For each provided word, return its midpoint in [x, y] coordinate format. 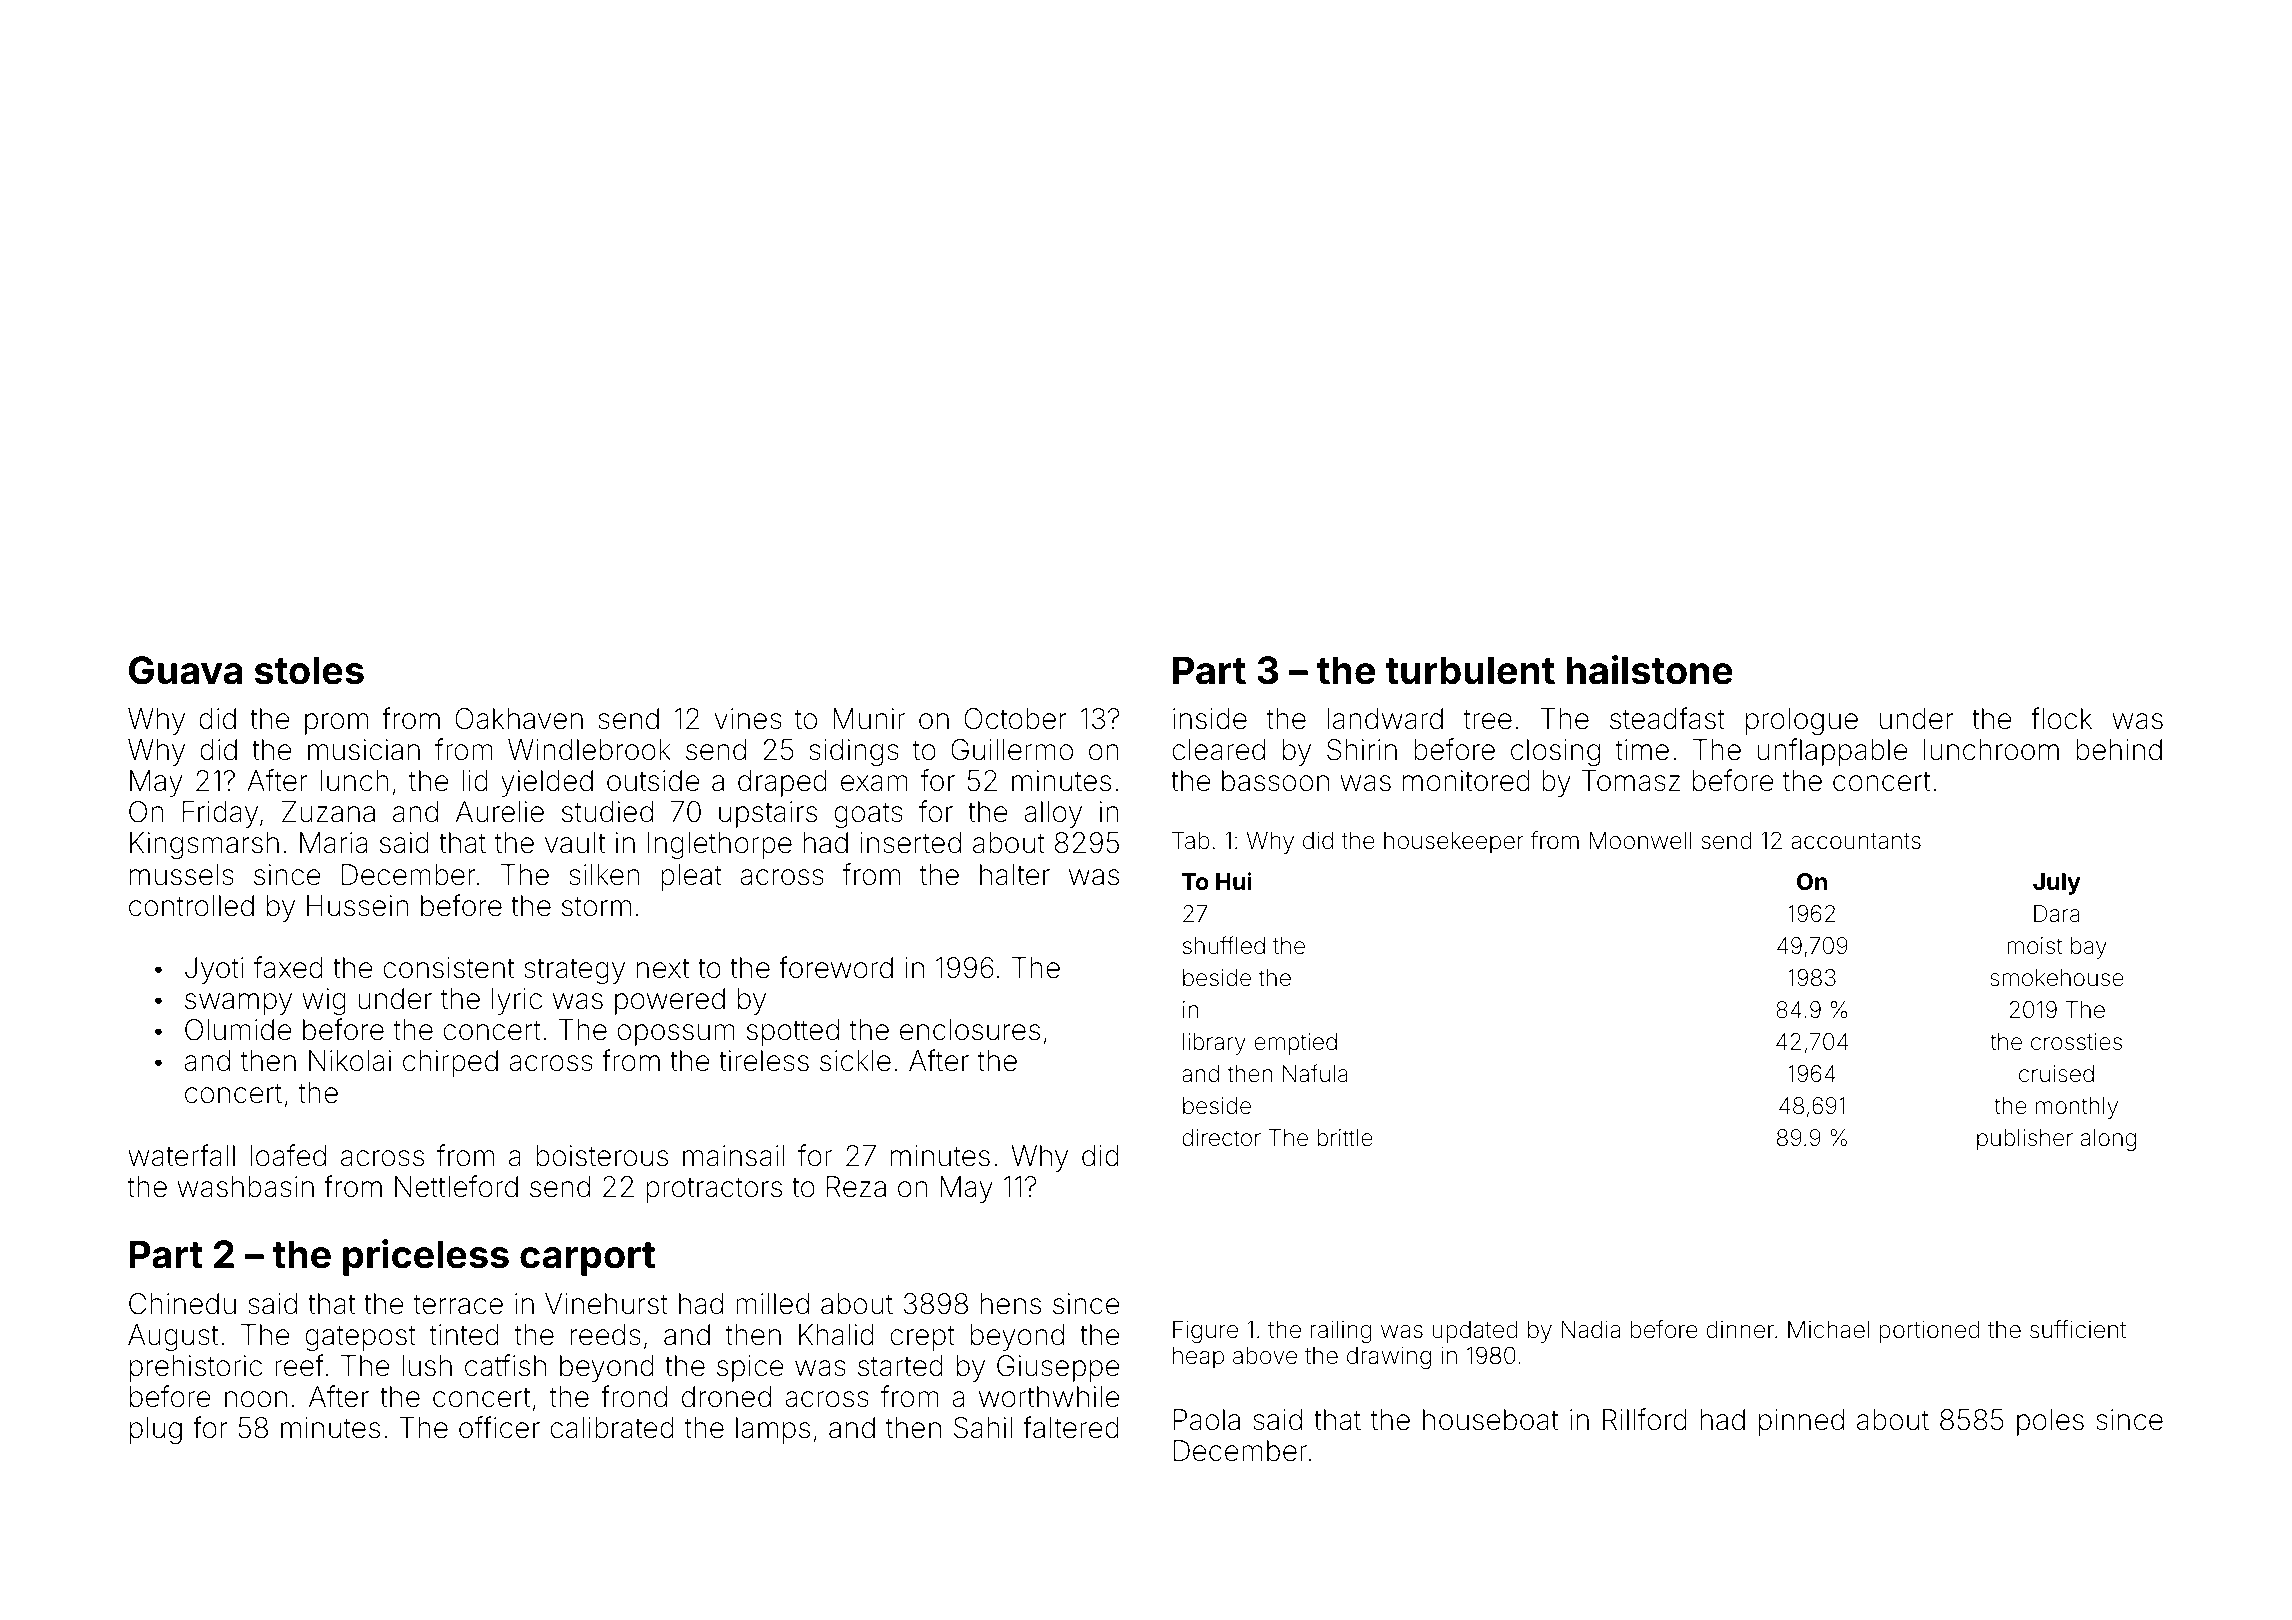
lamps [773, 1430]
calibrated [612, 1428]
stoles [309, 670]
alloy [1053, 814]
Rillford [1645, 1419]
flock [2061, 718]
